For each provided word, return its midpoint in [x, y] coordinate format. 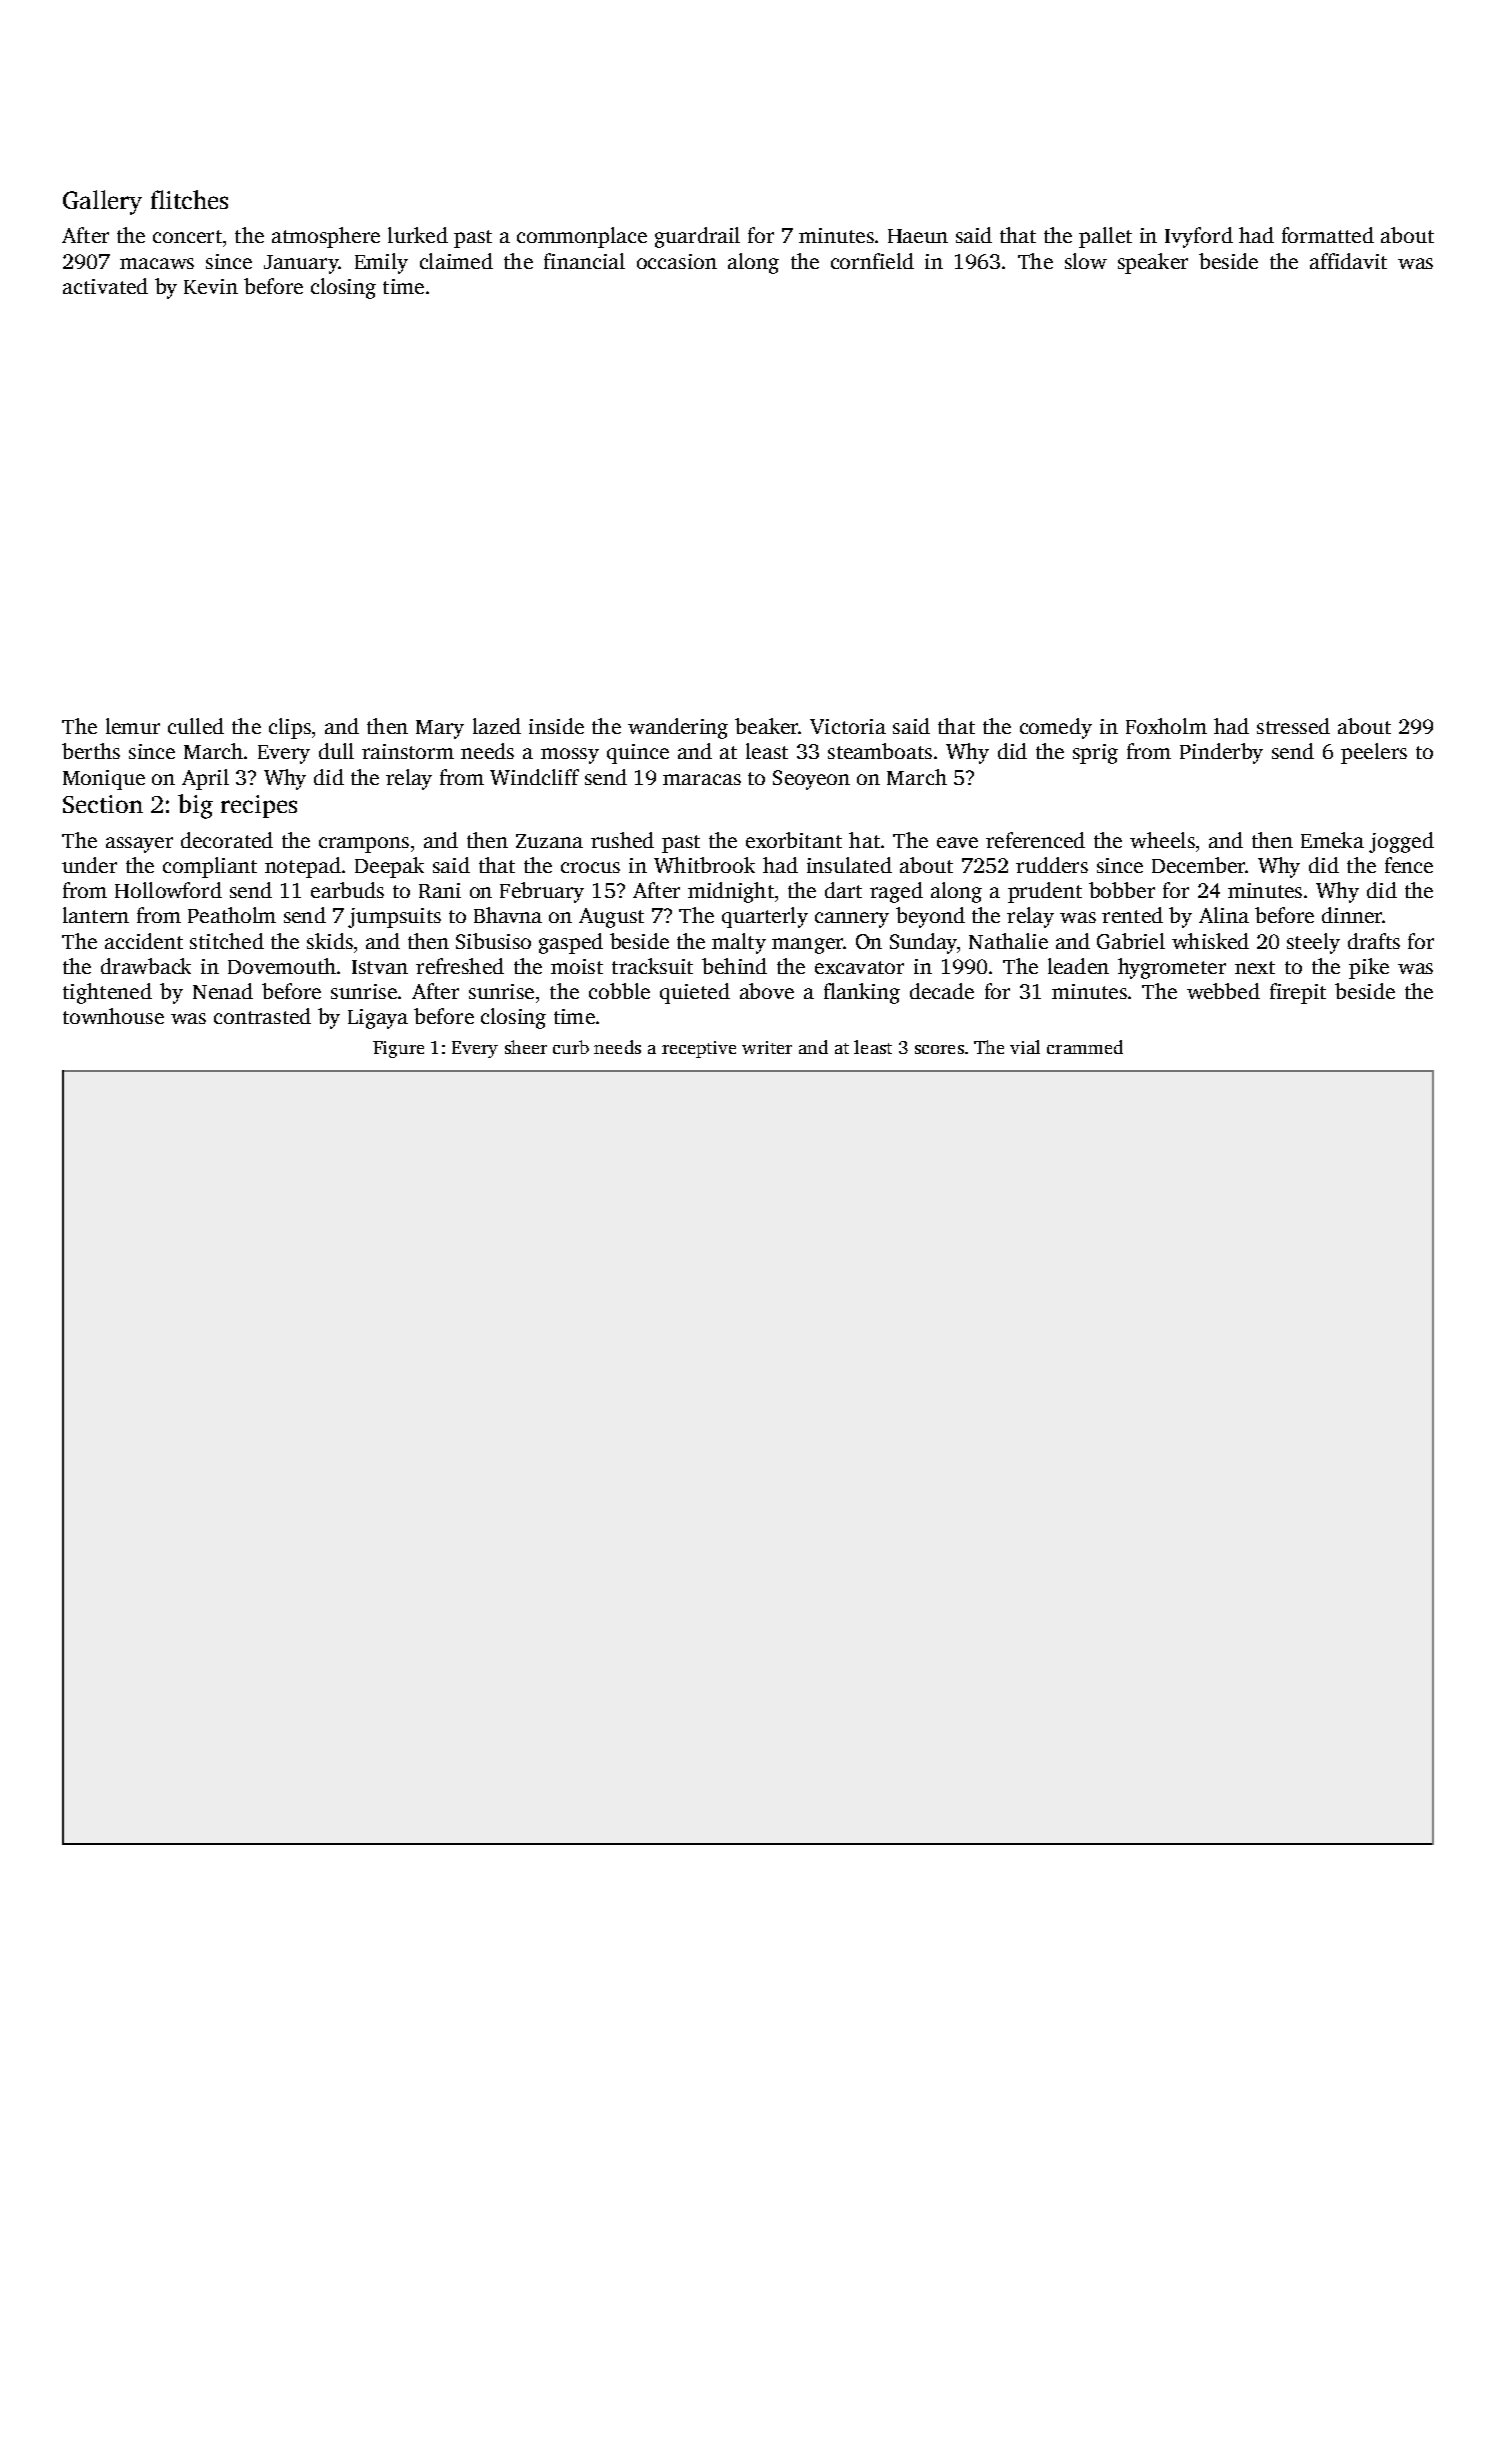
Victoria [848, 726]
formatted [1328, 235]
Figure [398, 1049]
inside [556, 726]
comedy [1056, 728]
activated [105, 286]
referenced [1035, 840]
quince [638, 754]
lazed [497, 726]
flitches [189, 199]
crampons [364, 845]
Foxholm [1166, 726]
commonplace [582, 237]
